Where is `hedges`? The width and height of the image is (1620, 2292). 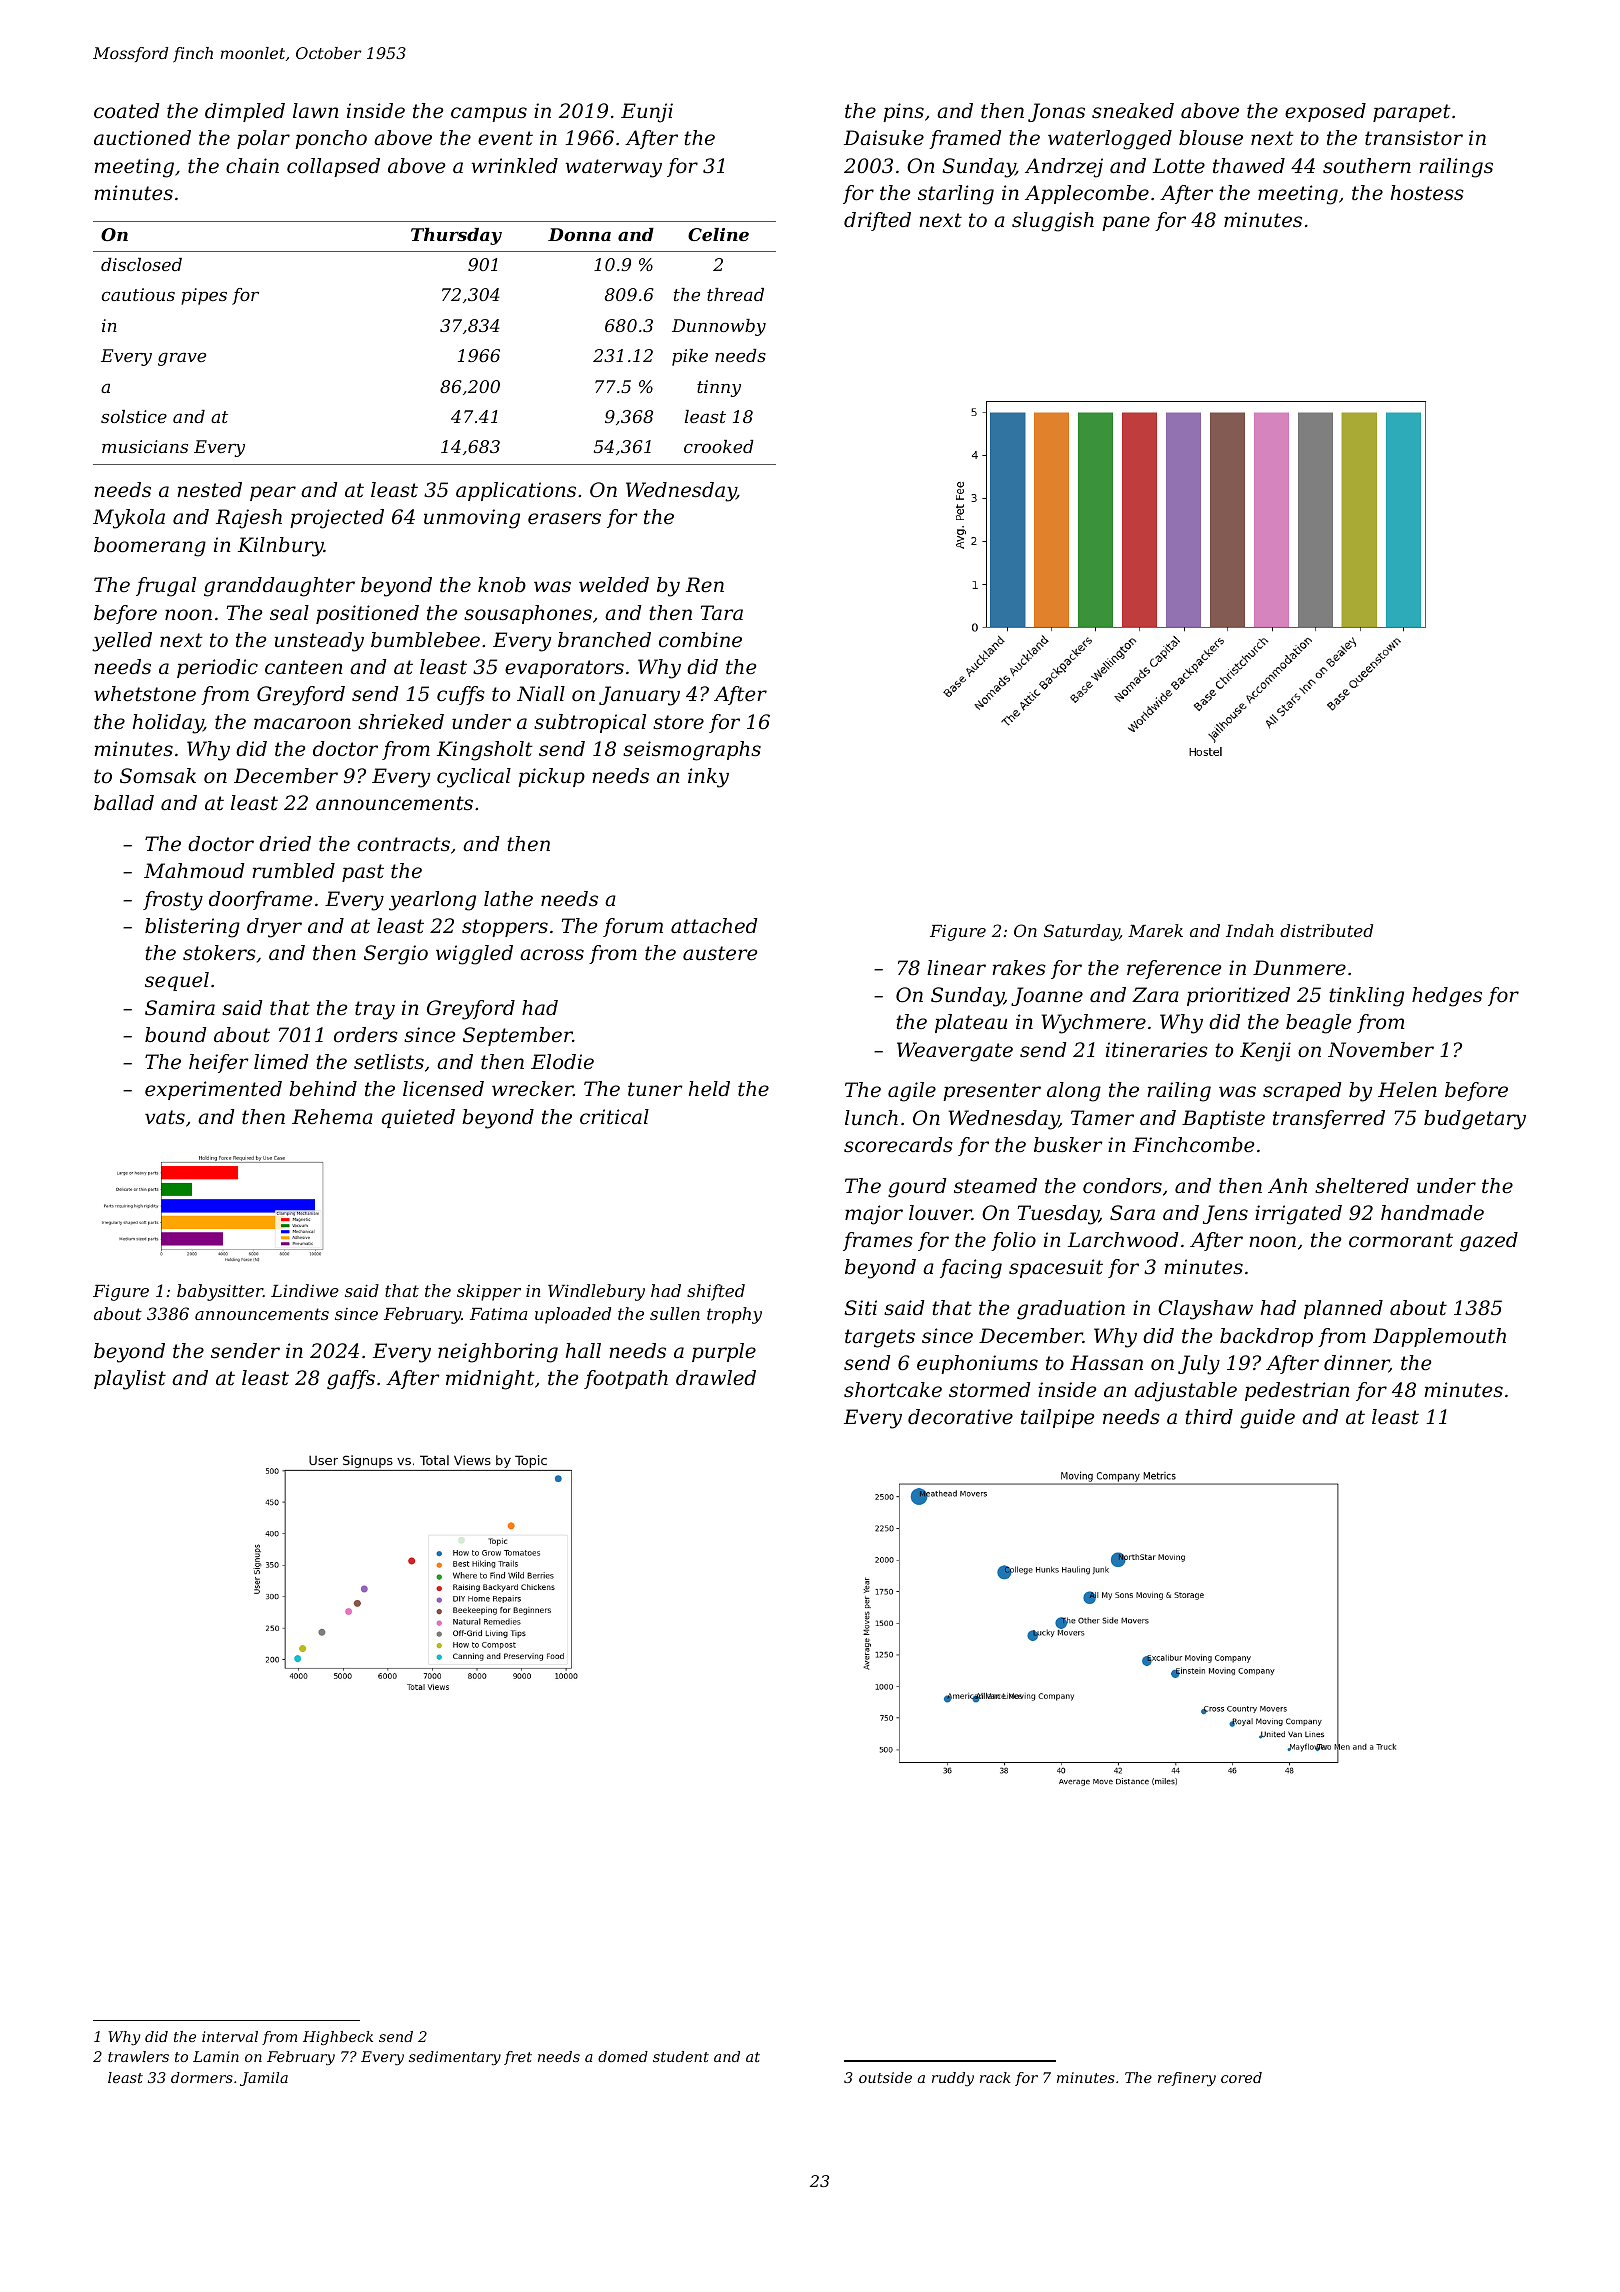 hedges is located at coordinates (1447, 997).
